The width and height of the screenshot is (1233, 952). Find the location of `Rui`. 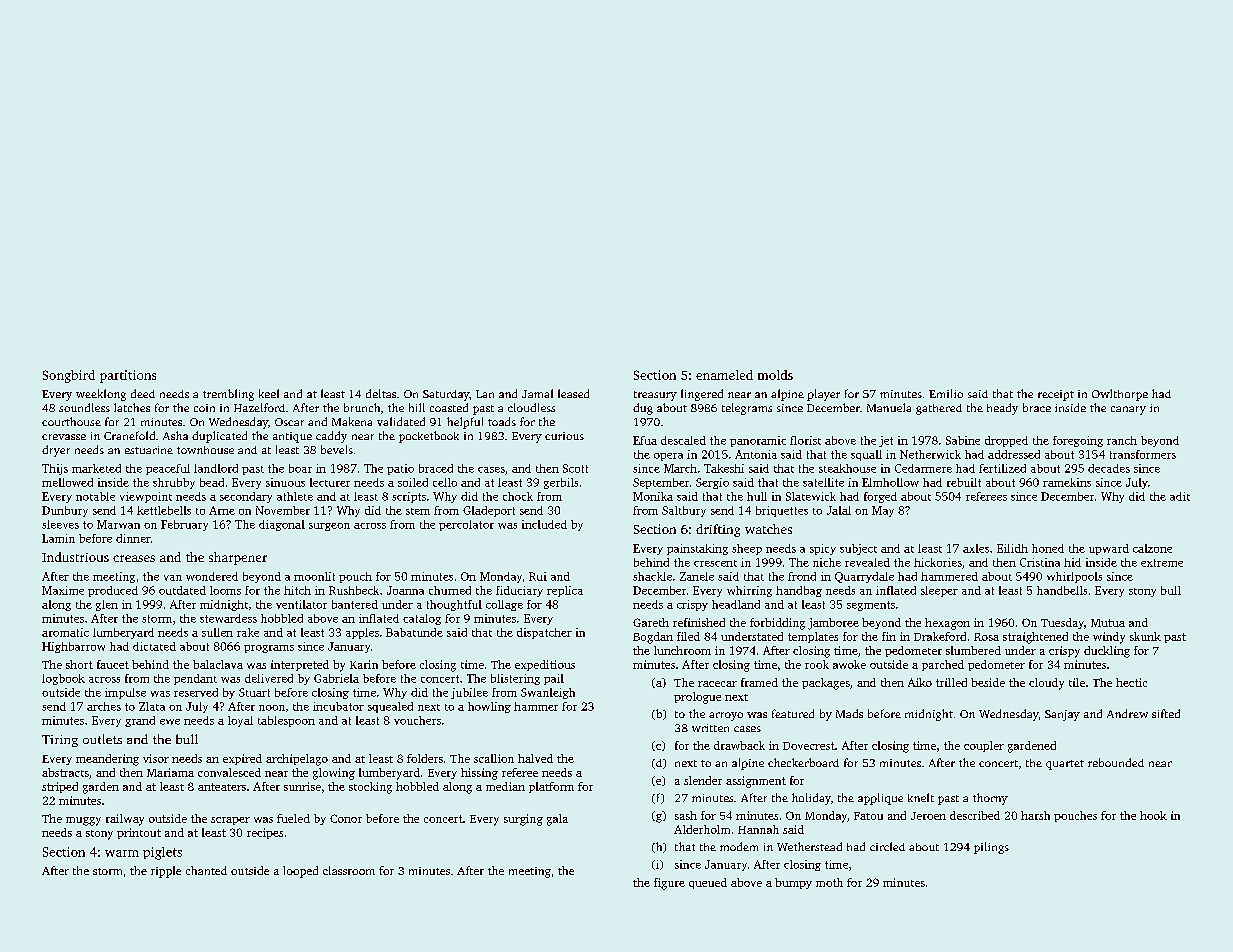

Rui is located at coordinates (538, 576).
